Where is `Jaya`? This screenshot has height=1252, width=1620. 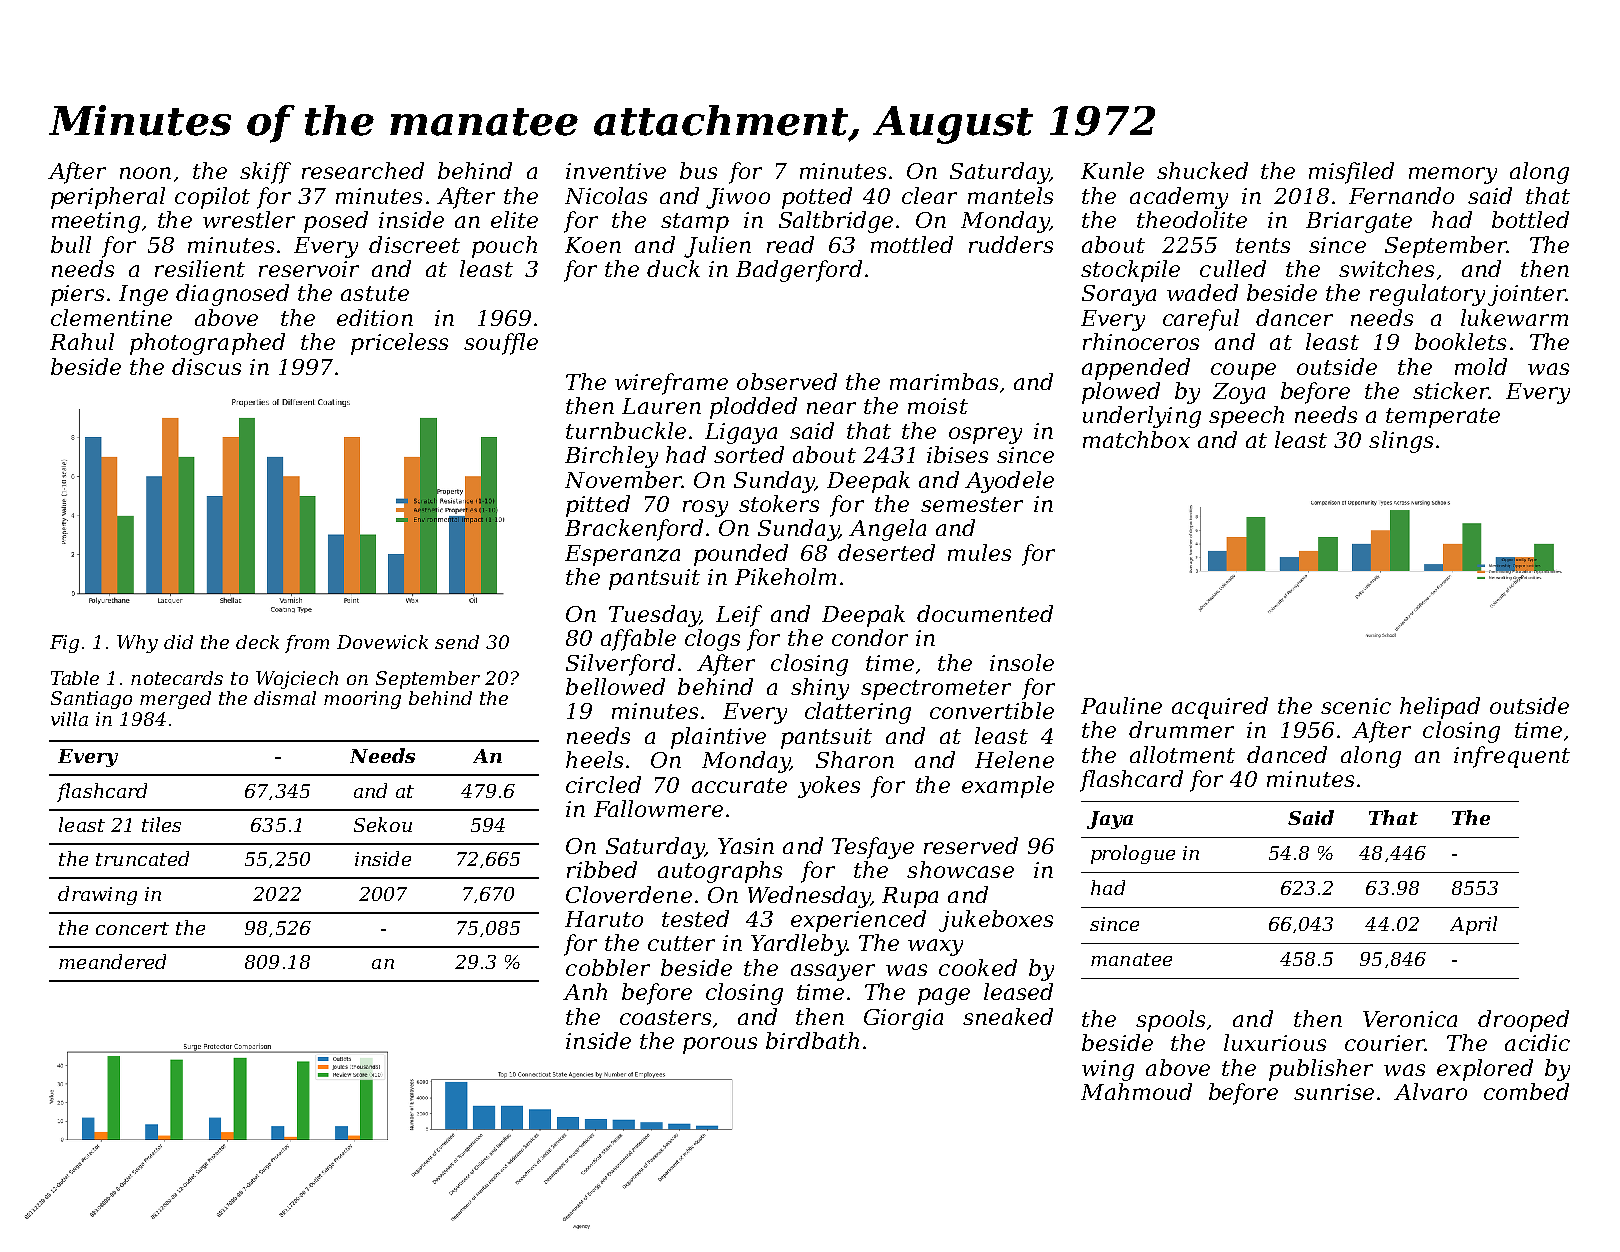
Jaya is located at coordinates (1110, 820).
